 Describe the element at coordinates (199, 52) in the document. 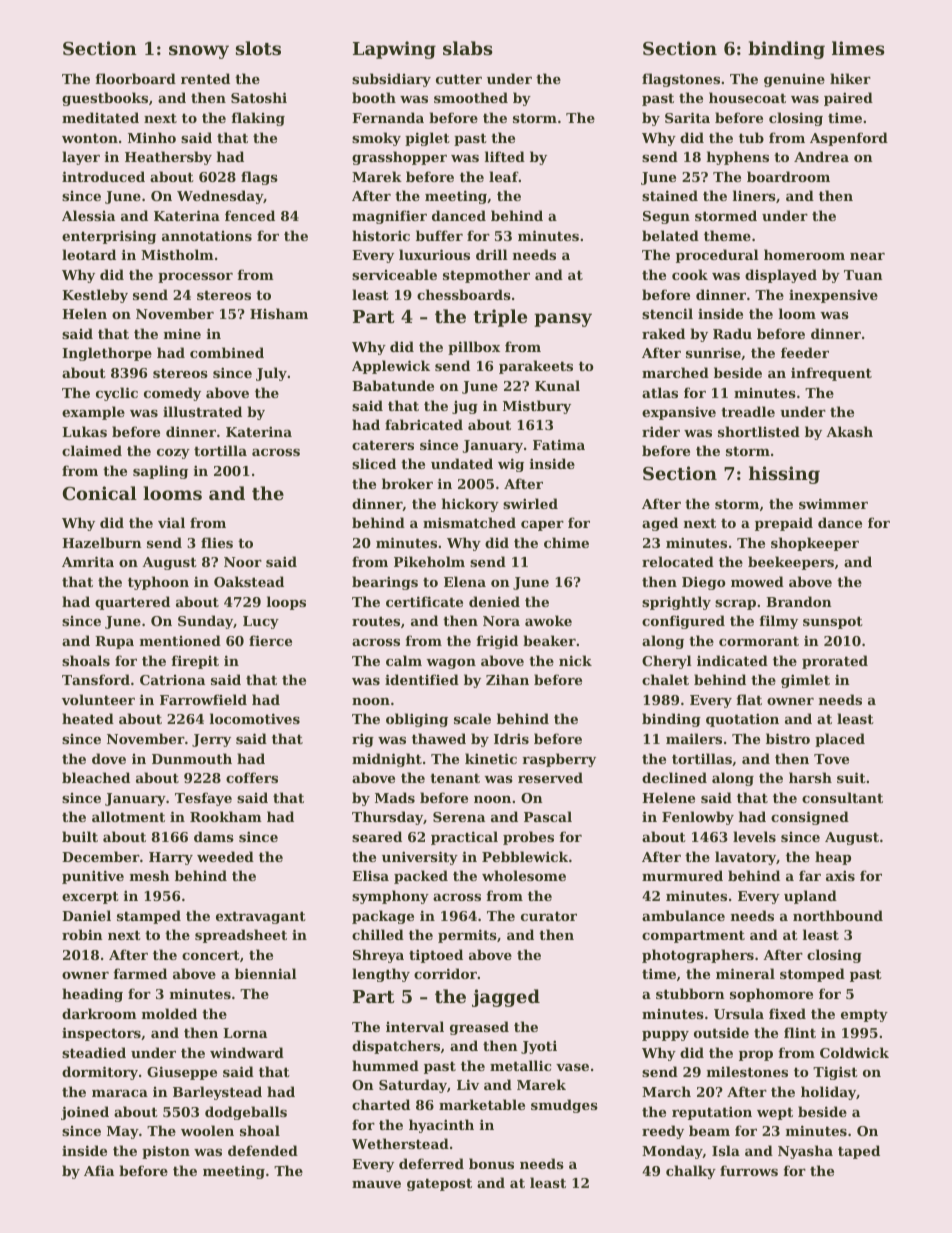

I see `snowy` at that location.
